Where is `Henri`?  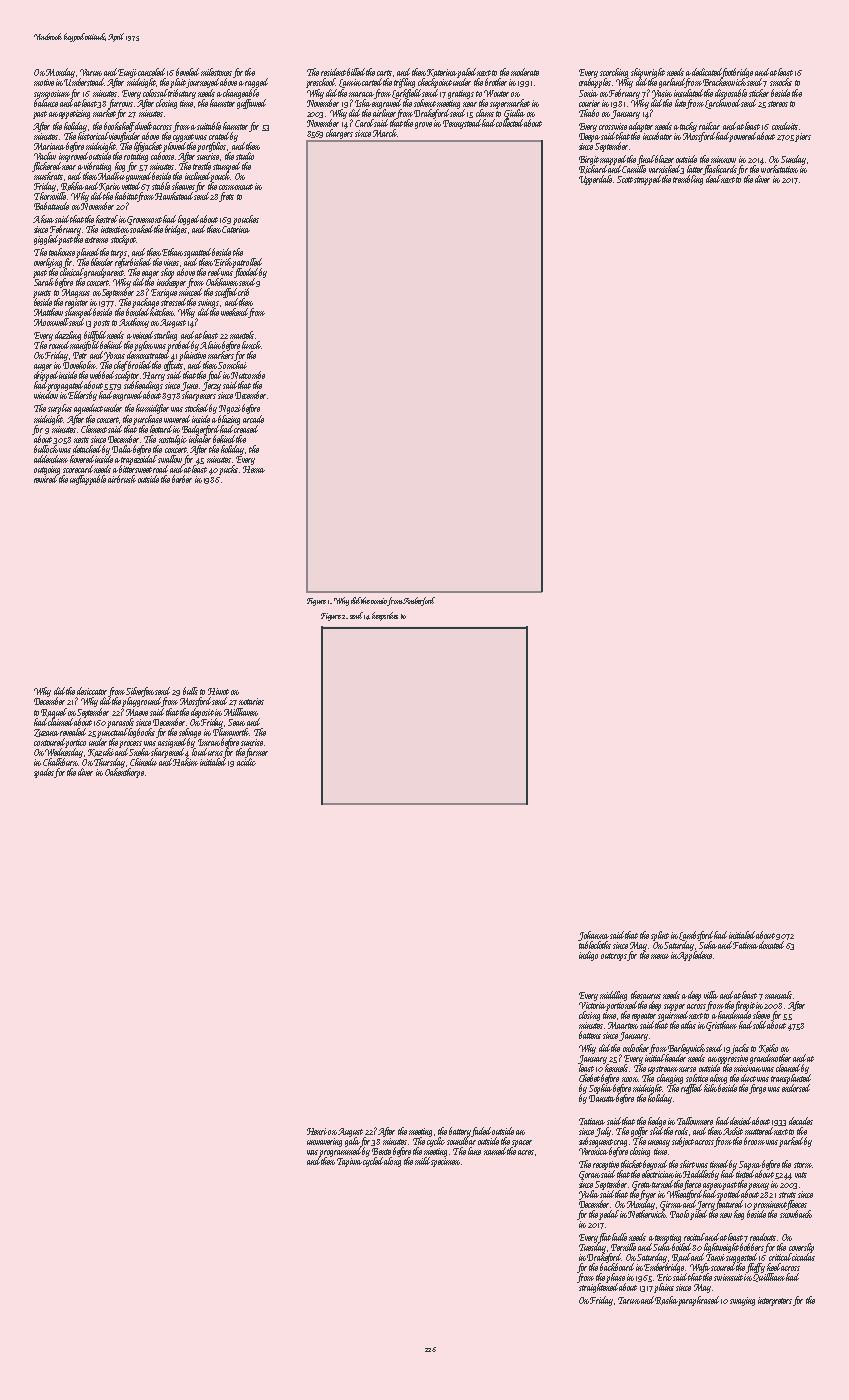 Henri is located at coordinates (317, 1131).
